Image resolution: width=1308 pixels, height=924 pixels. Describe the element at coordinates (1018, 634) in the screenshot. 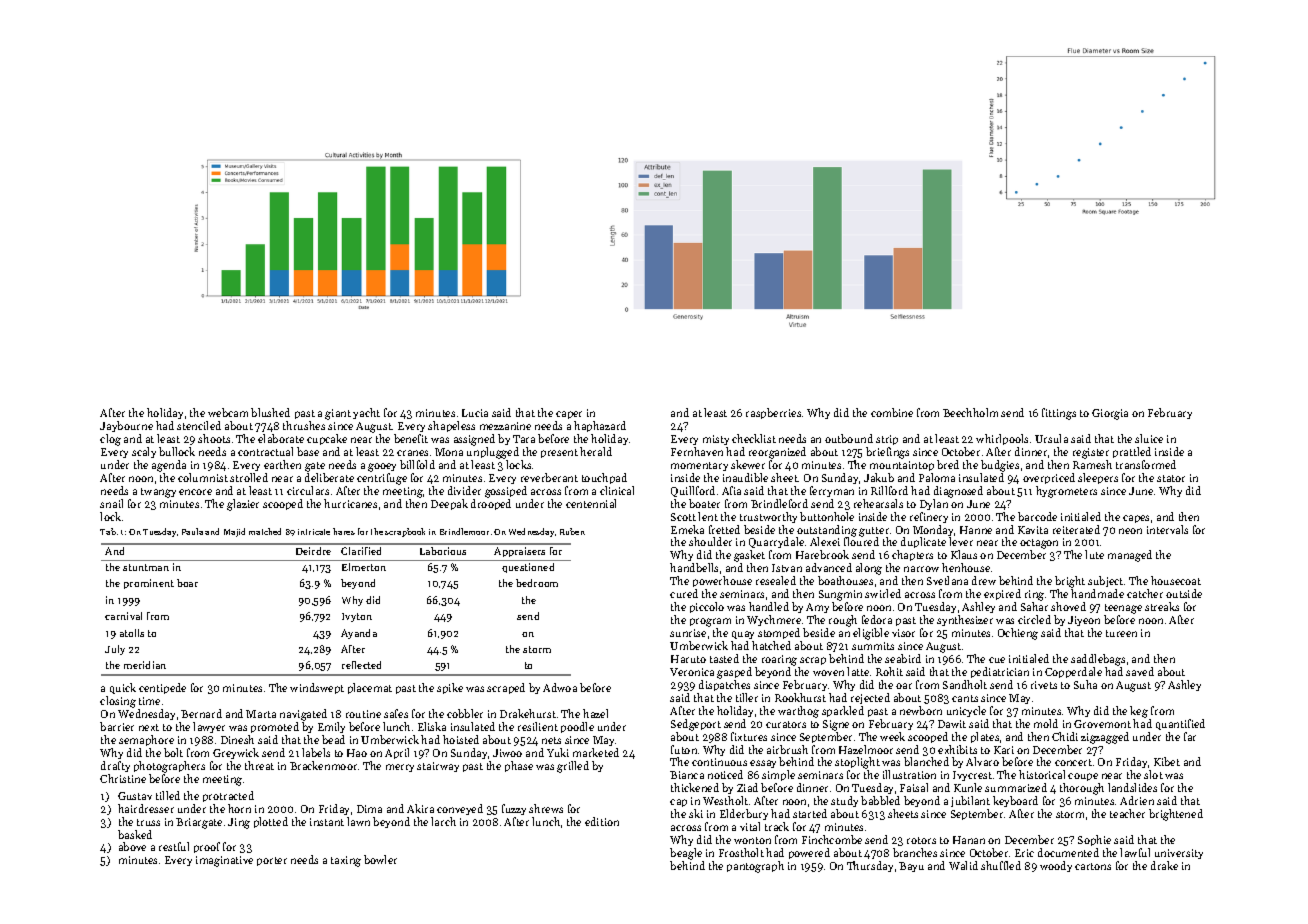

I see `Ochieng` at that location.
